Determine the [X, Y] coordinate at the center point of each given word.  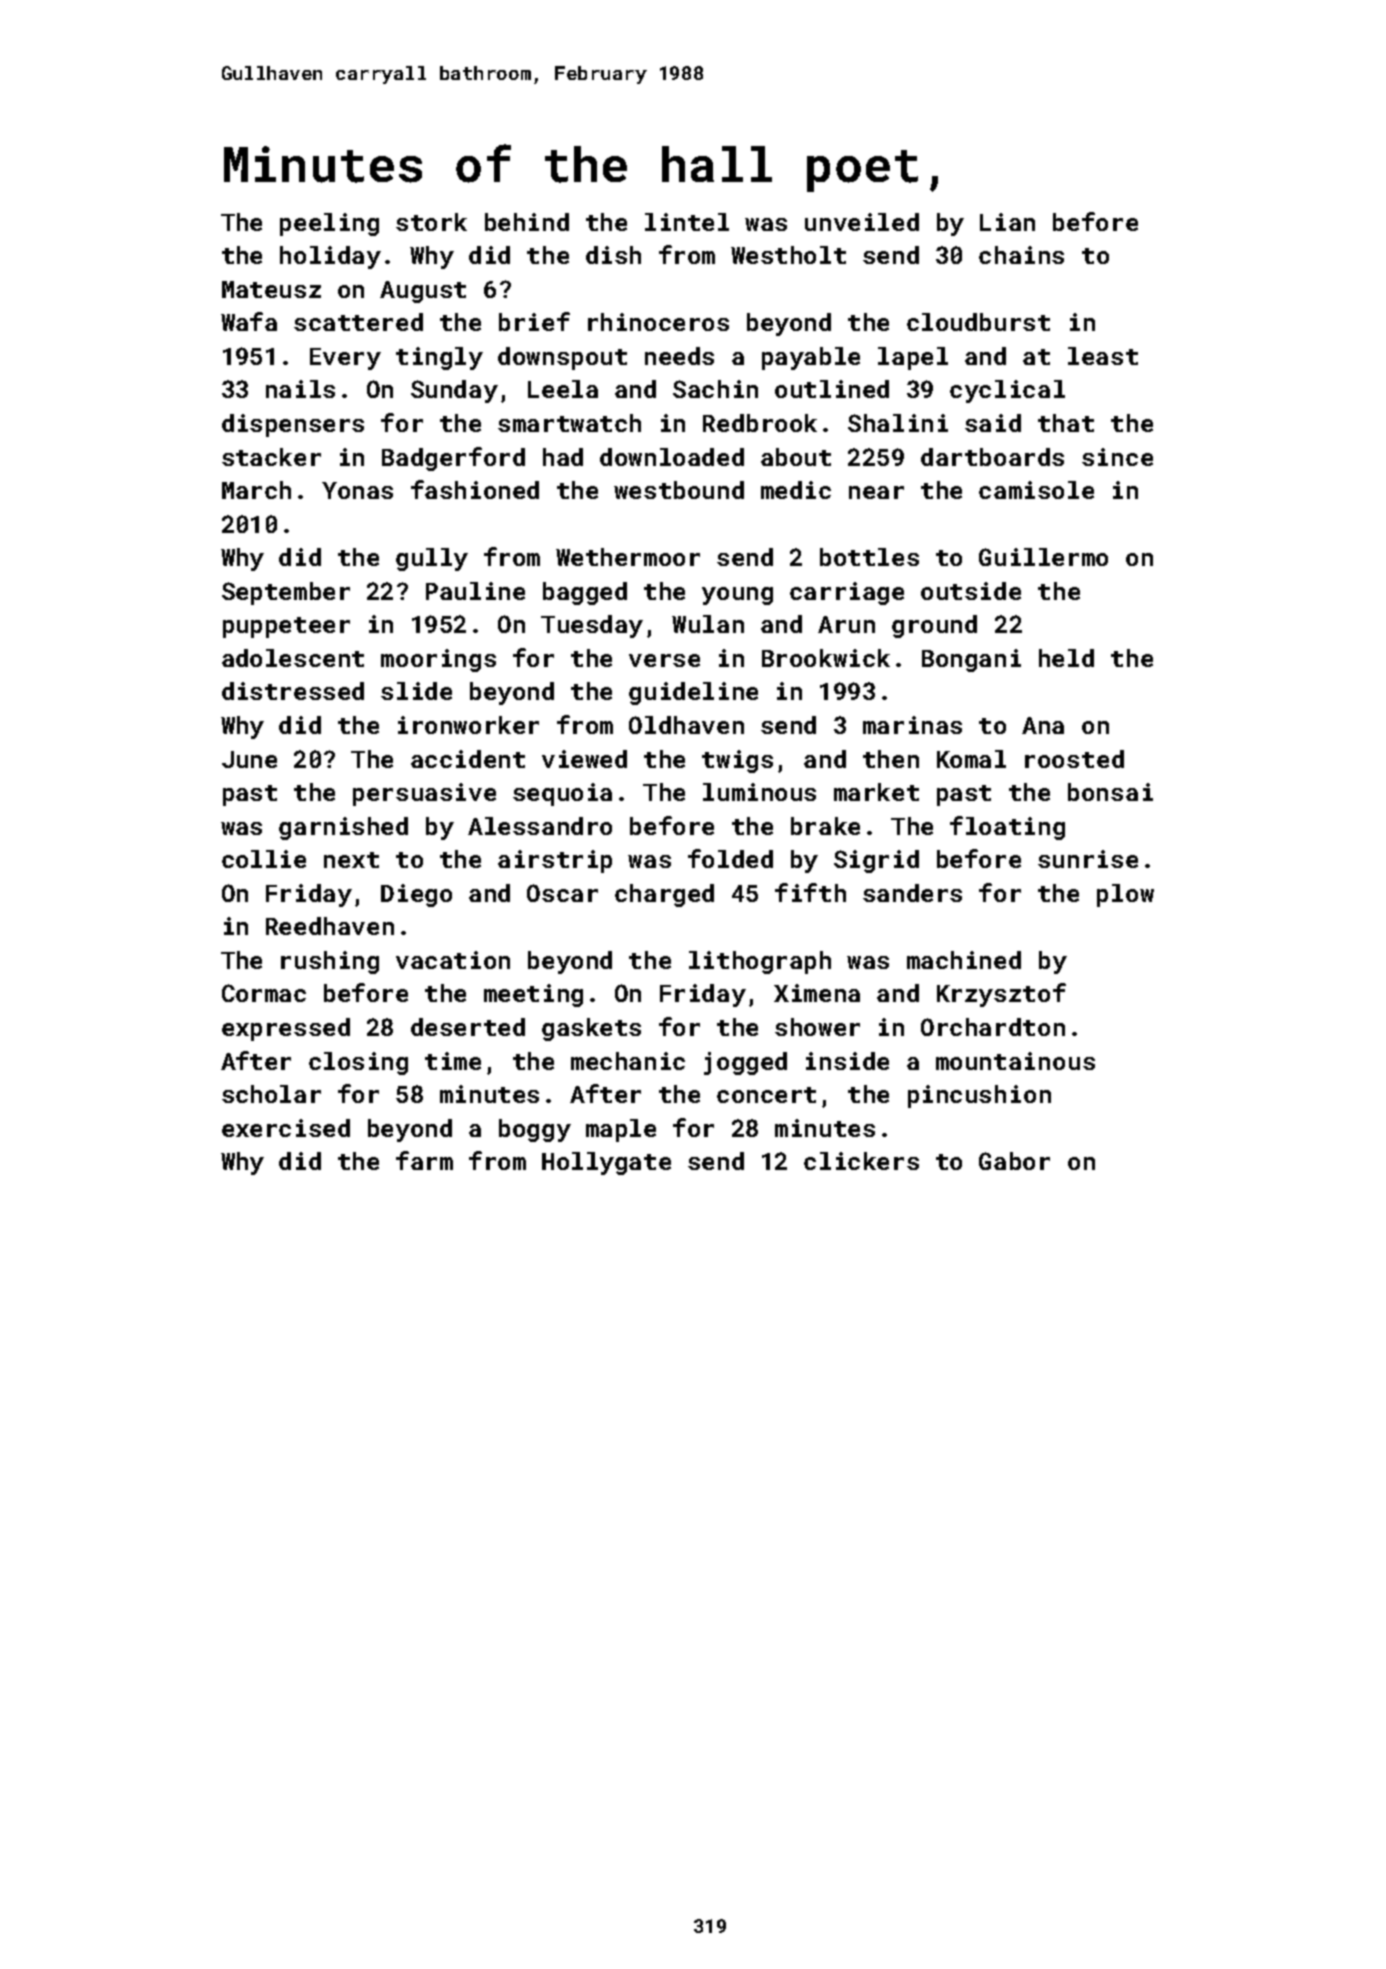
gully [432, 559]
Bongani [971, 660]
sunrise [1088, 859]
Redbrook [760, 423]
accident [468, 759]
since [1117, 457]
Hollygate [606, 1163]
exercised [286, 1128]
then [891, 759]
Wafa [249, 321]
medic [796, 490]
